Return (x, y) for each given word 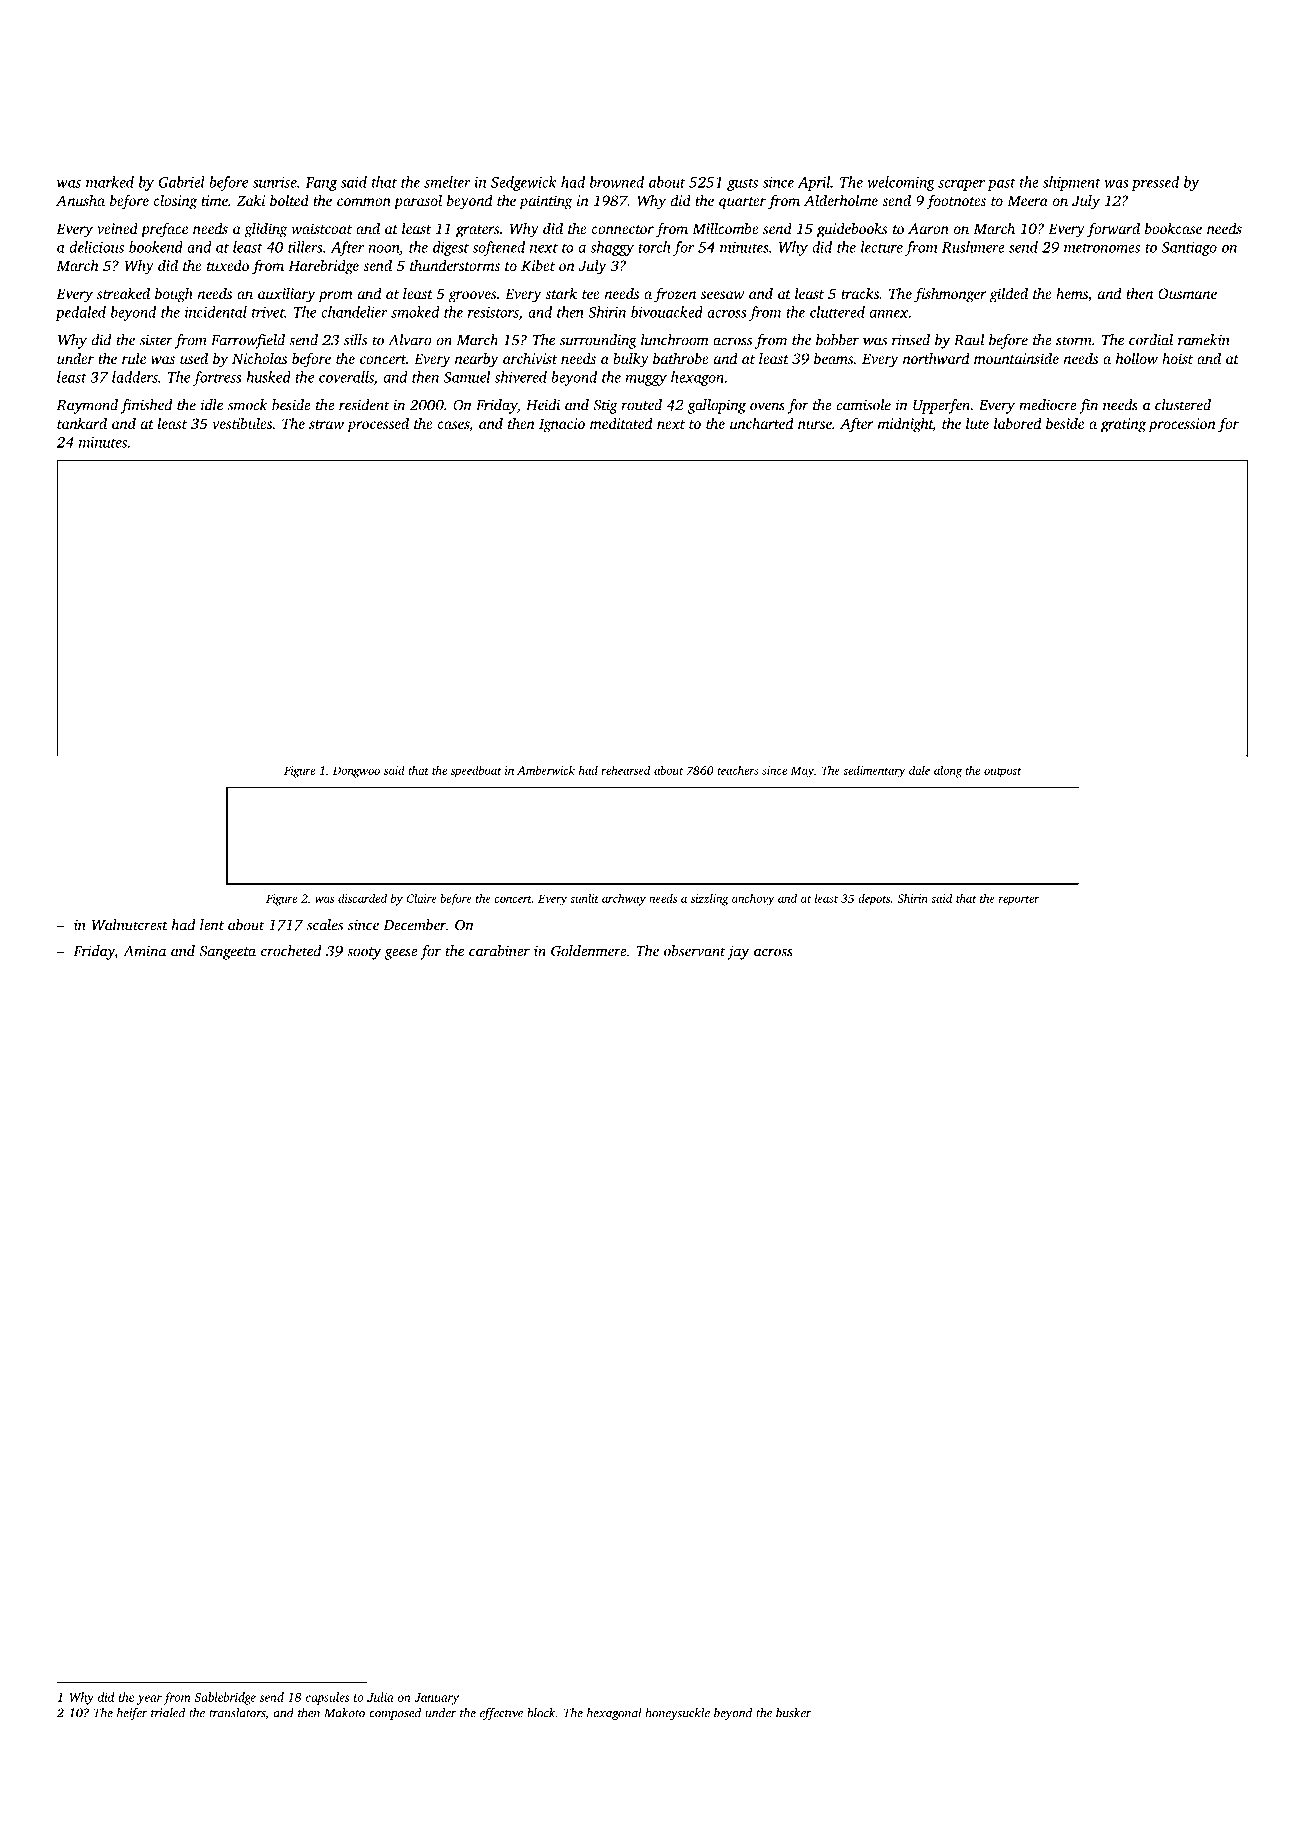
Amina (144, 951)
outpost (1003, 772)
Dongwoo (356, 772)
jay (738, 952)
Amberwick (546, 770)
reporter (1019, 900)
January (436, 1699)
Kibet (538, 265)
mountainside (1016, 358)
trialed (168, 1713)
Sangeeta (227, 952)
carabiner (499, 951)
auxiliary (286, 295)
